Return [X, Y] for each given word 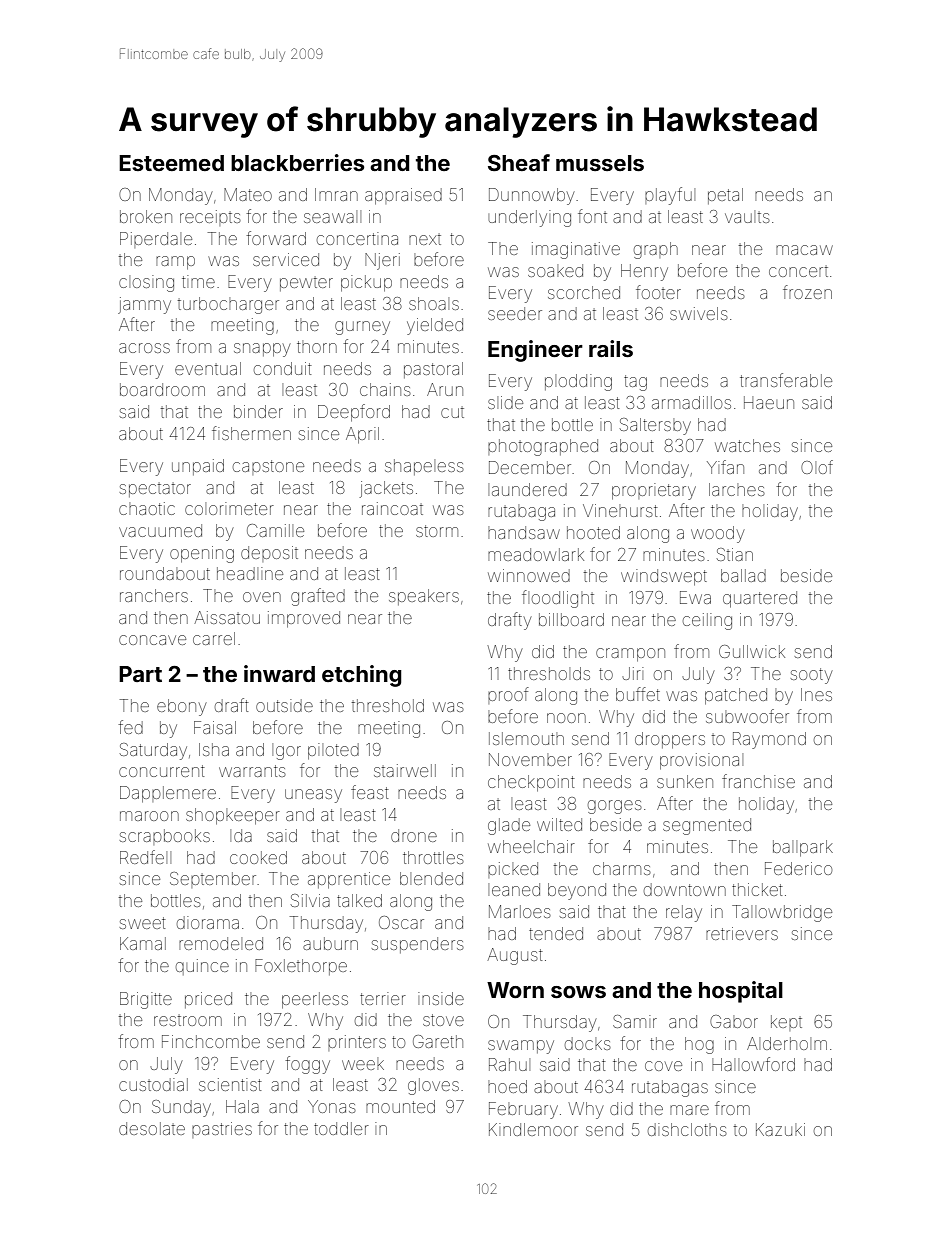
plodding [578, 382]
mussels [600, 163]
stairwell [405, 770]
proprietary [654, 491]
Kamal [143, 943]
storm [437, 531]
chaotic [147, 508]
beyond [577, 891]
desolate [152, 1128]
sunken [685, 781]
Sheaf [519, 162]
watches [747, 445]
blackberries [298, 162]
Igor [286, 751]
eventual [208, 368]
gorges [615, 807]
